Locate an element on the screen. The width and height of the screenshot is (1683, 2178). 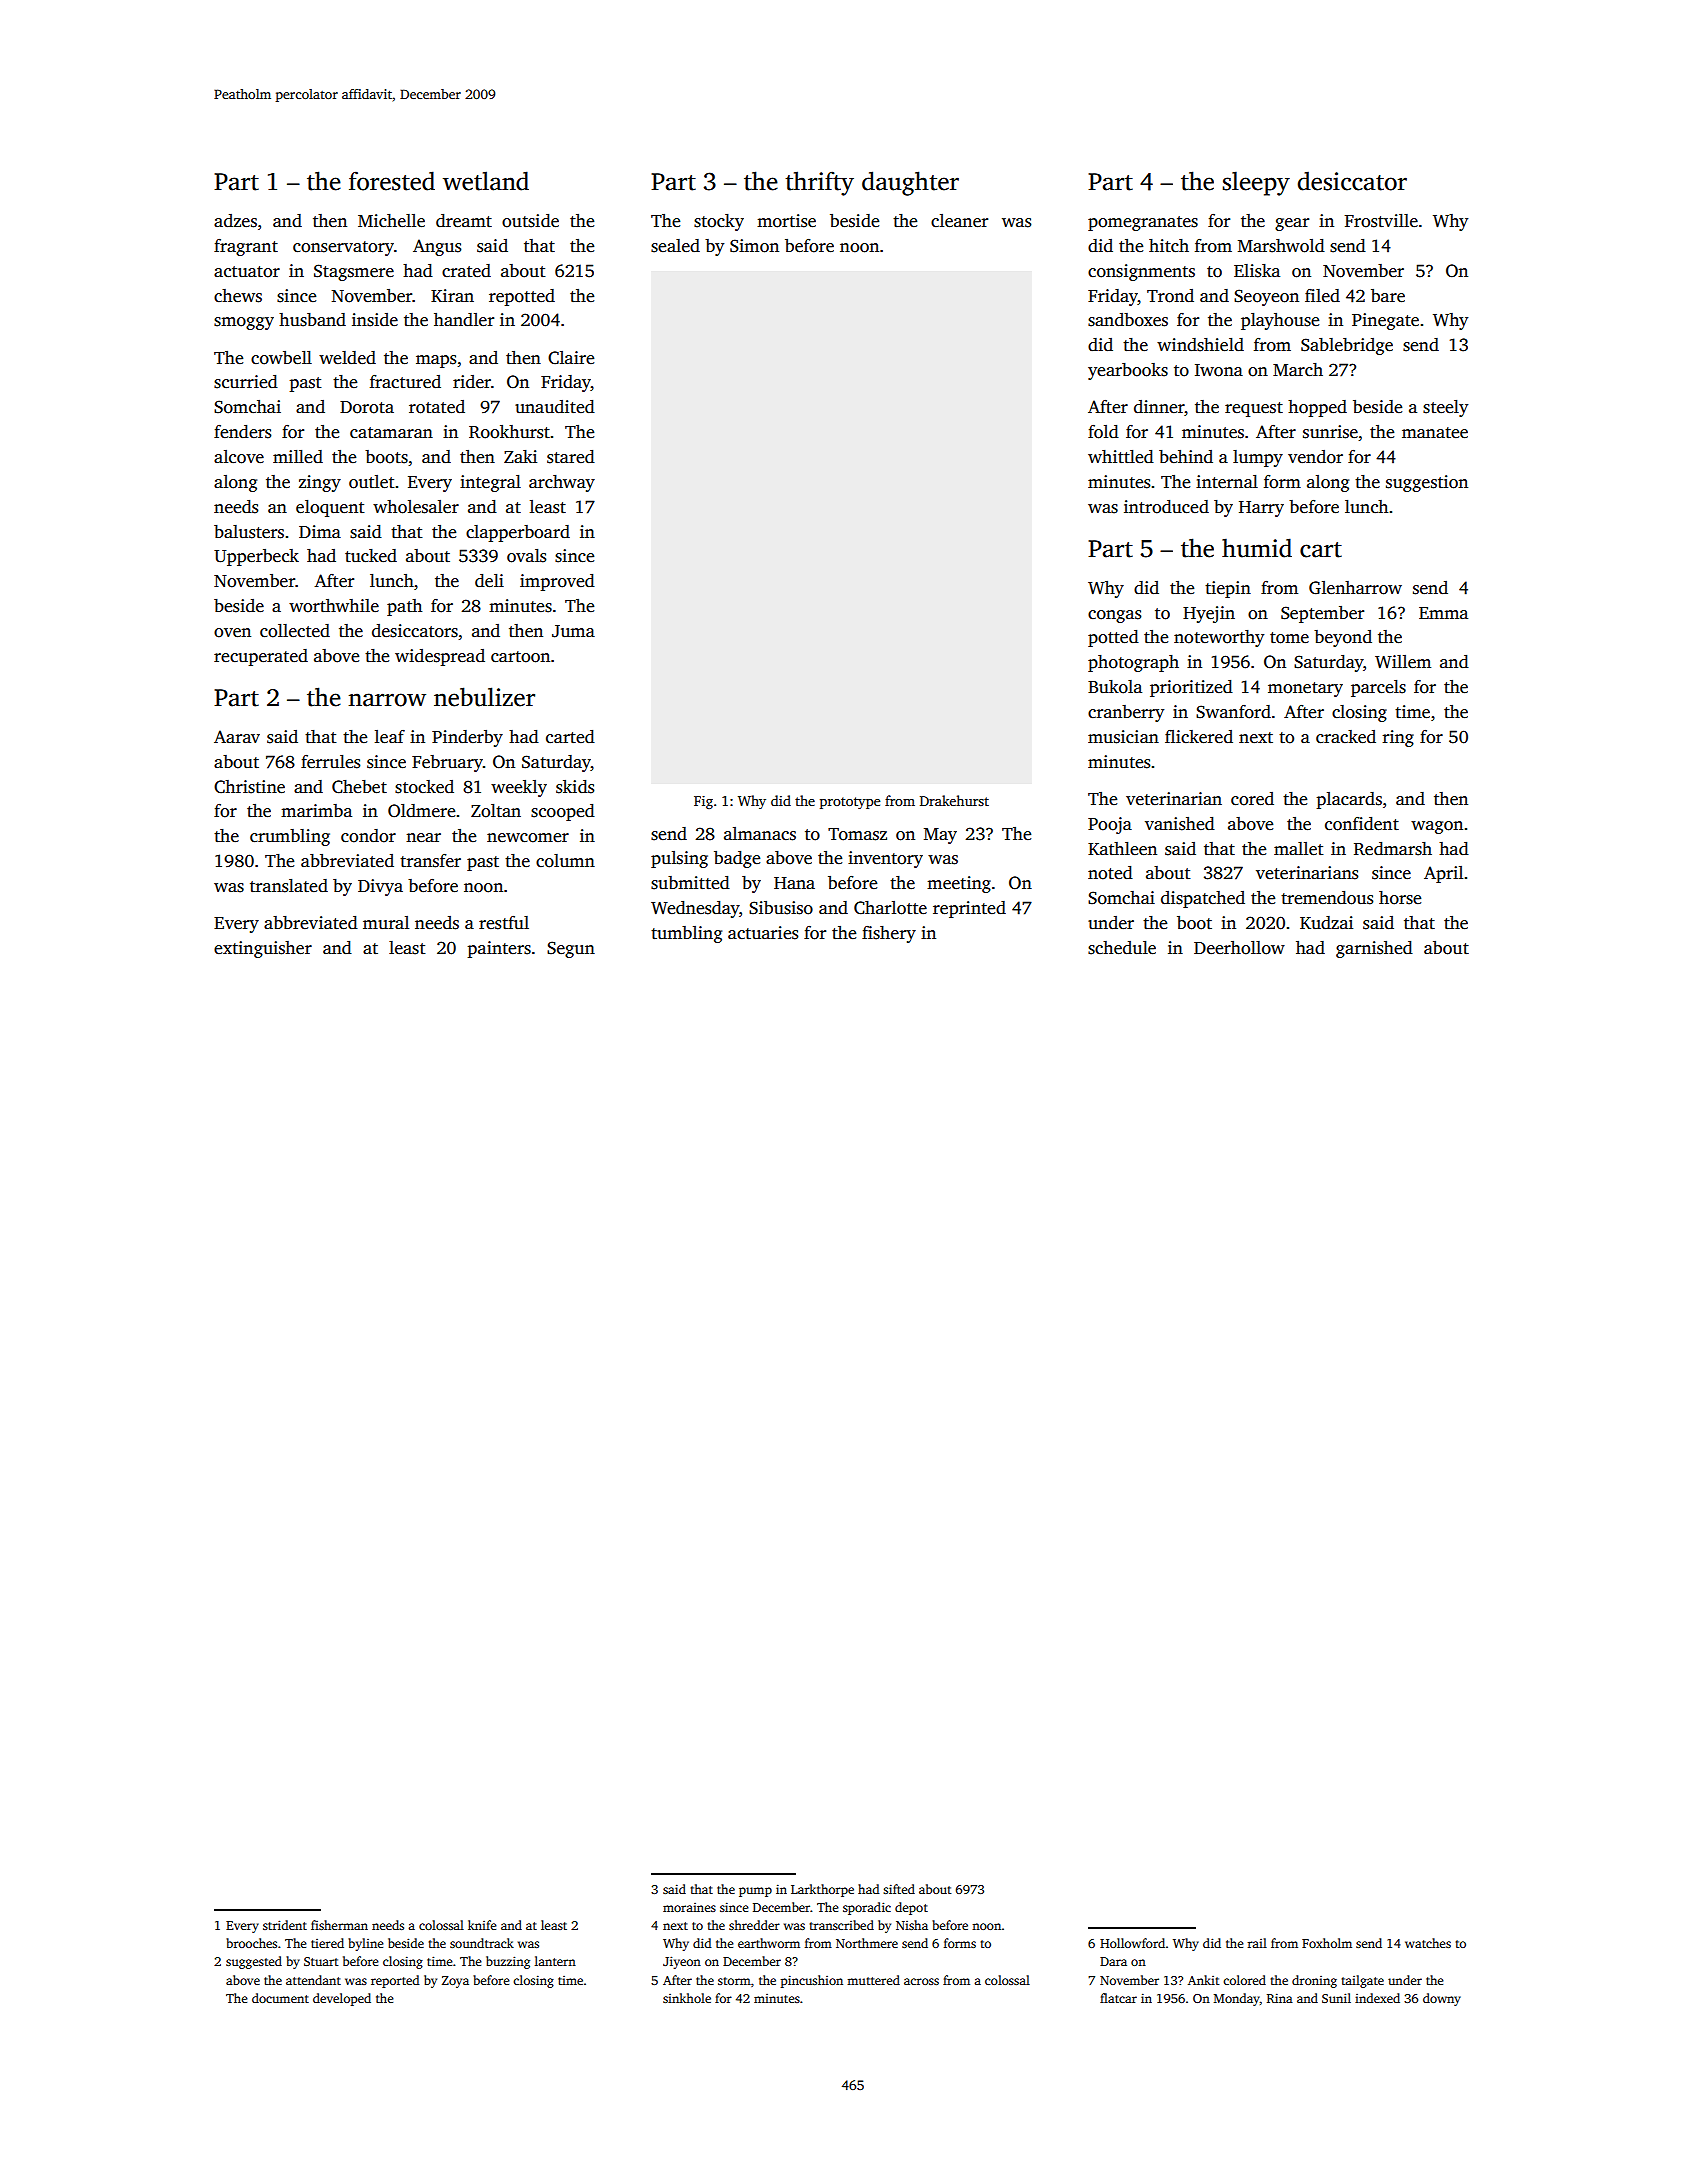
muttered is located at coordinates (873, 1980).
